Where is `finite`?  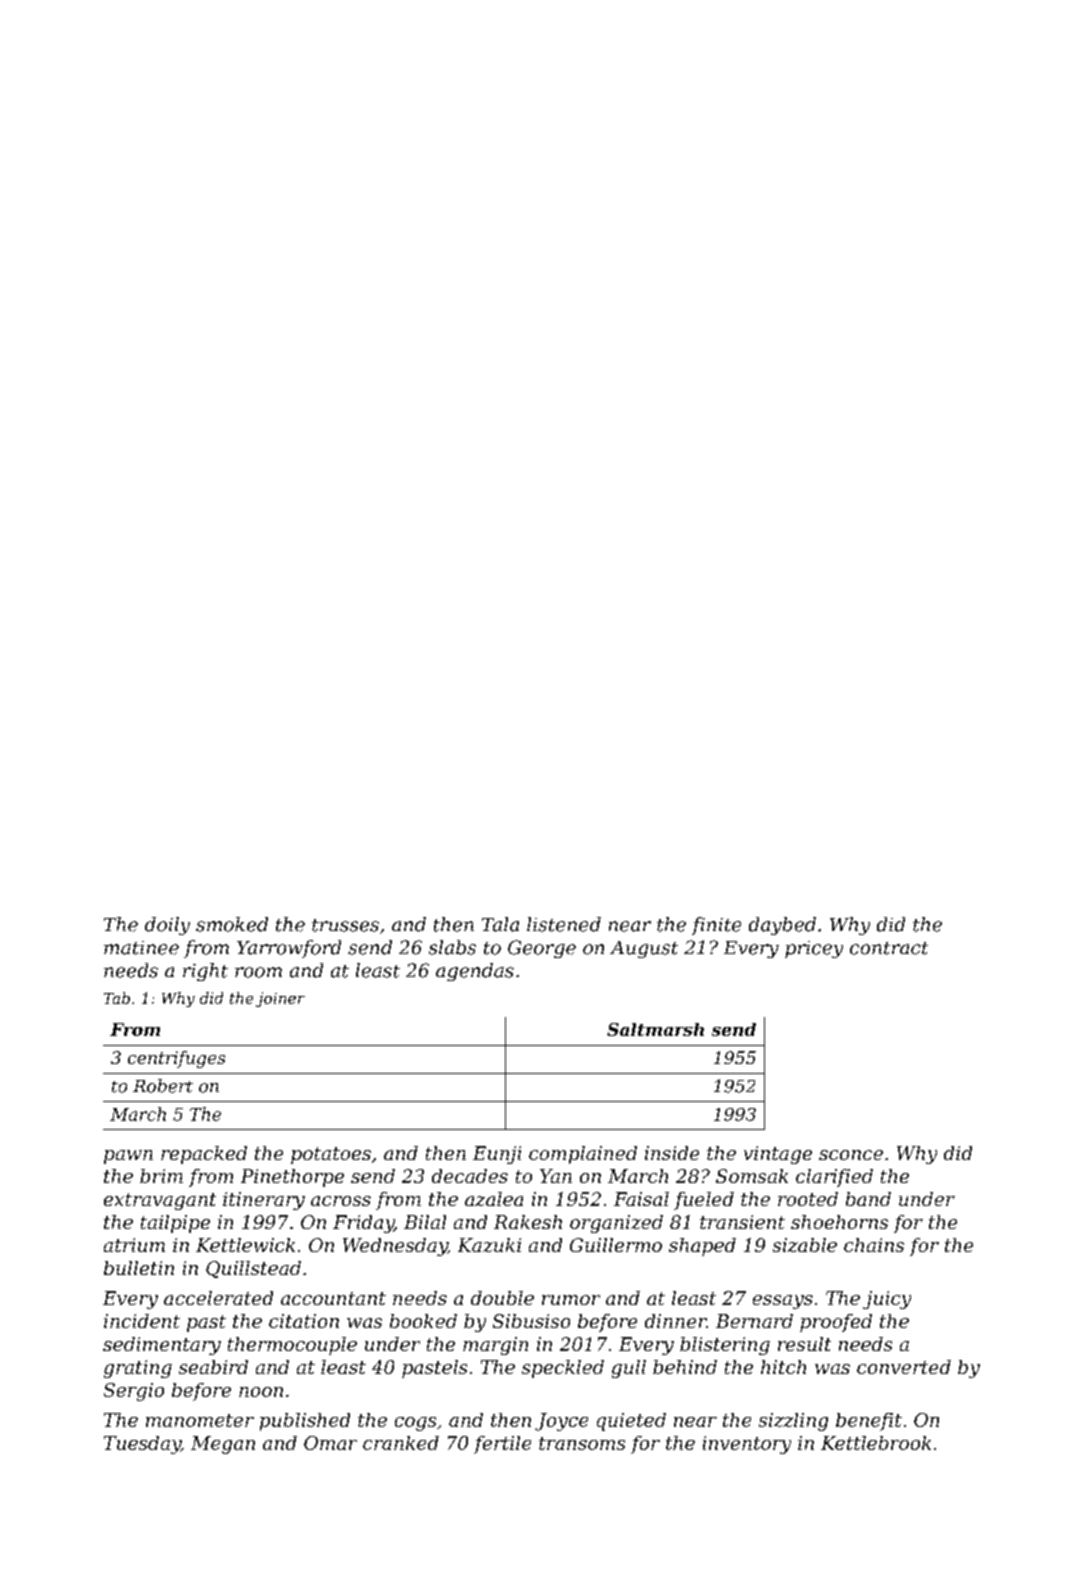
finite is located at coordinates (716, 926).
